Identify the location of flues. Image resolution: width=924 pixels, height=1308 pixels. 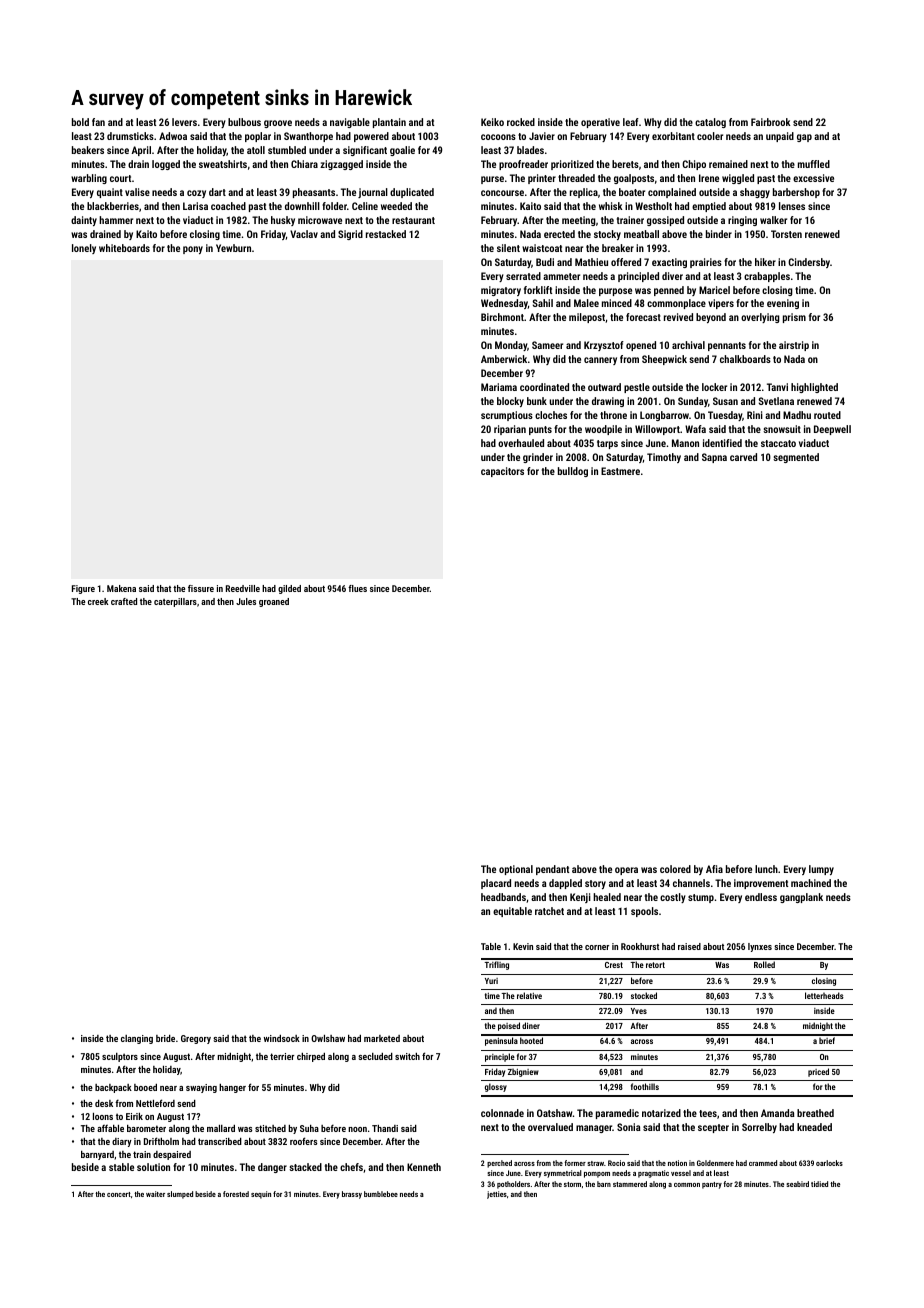
(357, 588).
